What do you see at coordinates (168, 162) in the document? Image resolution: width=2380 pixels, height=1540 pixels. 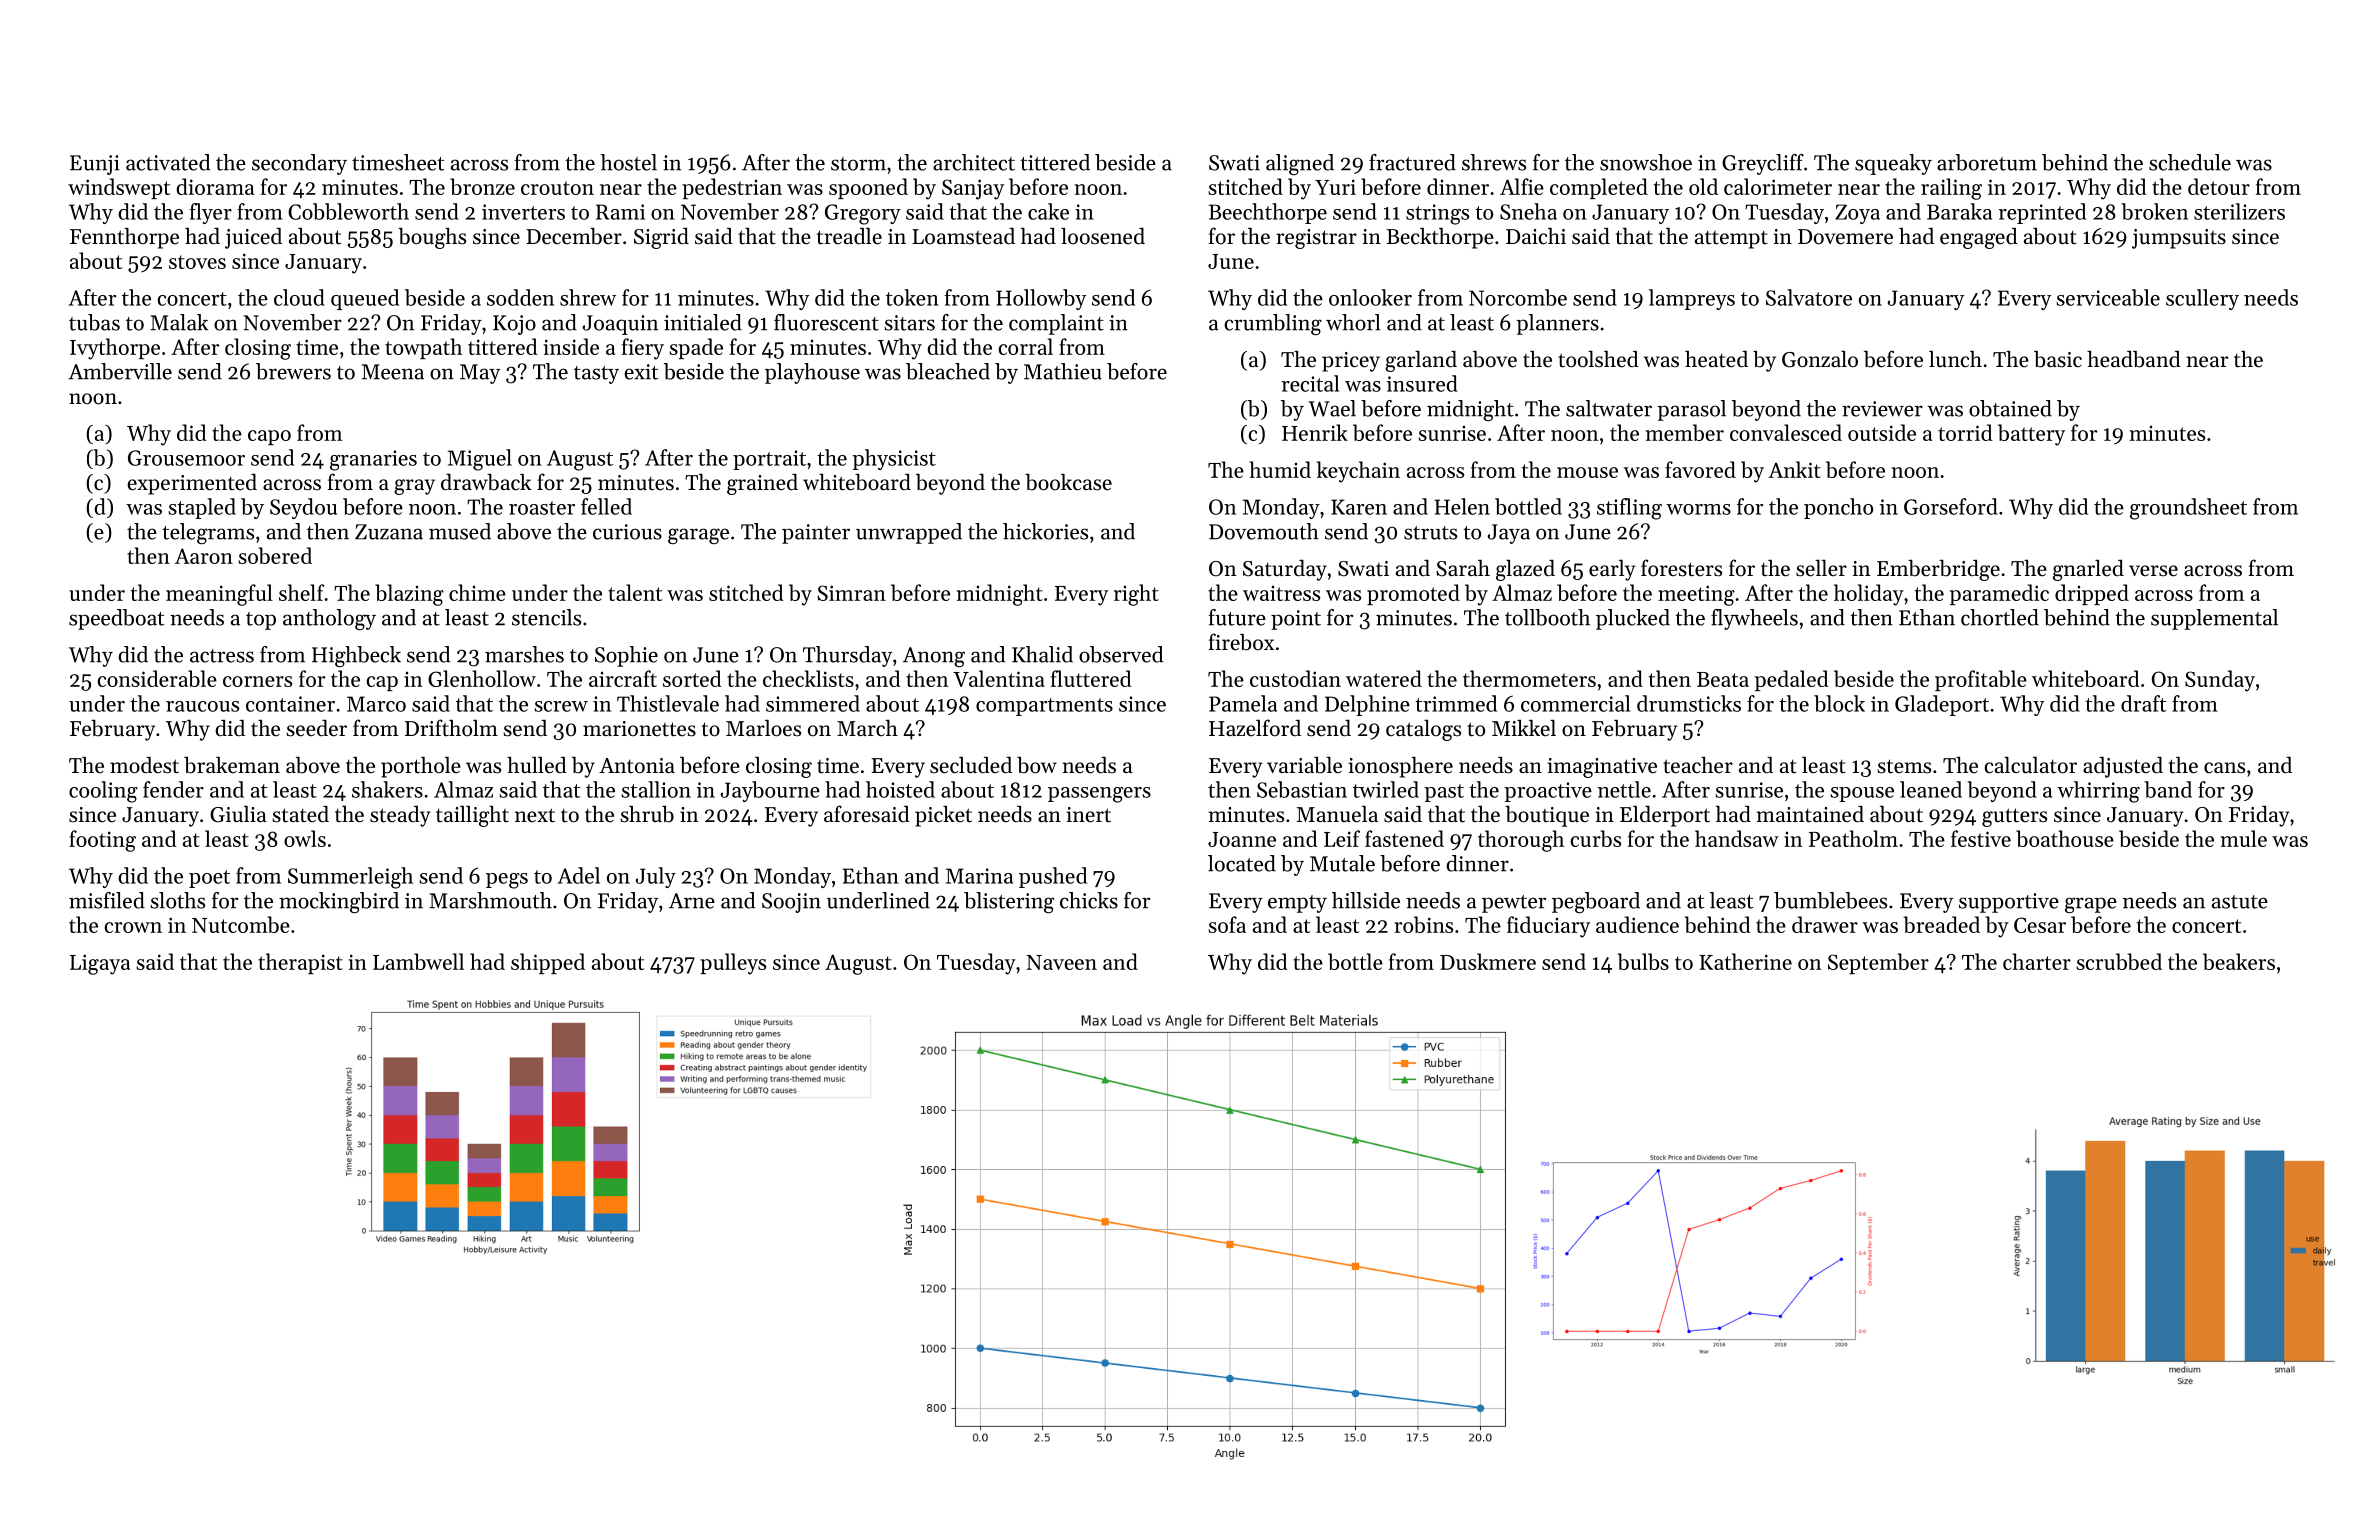 I see `activated` at bounding box center [168, 162].
